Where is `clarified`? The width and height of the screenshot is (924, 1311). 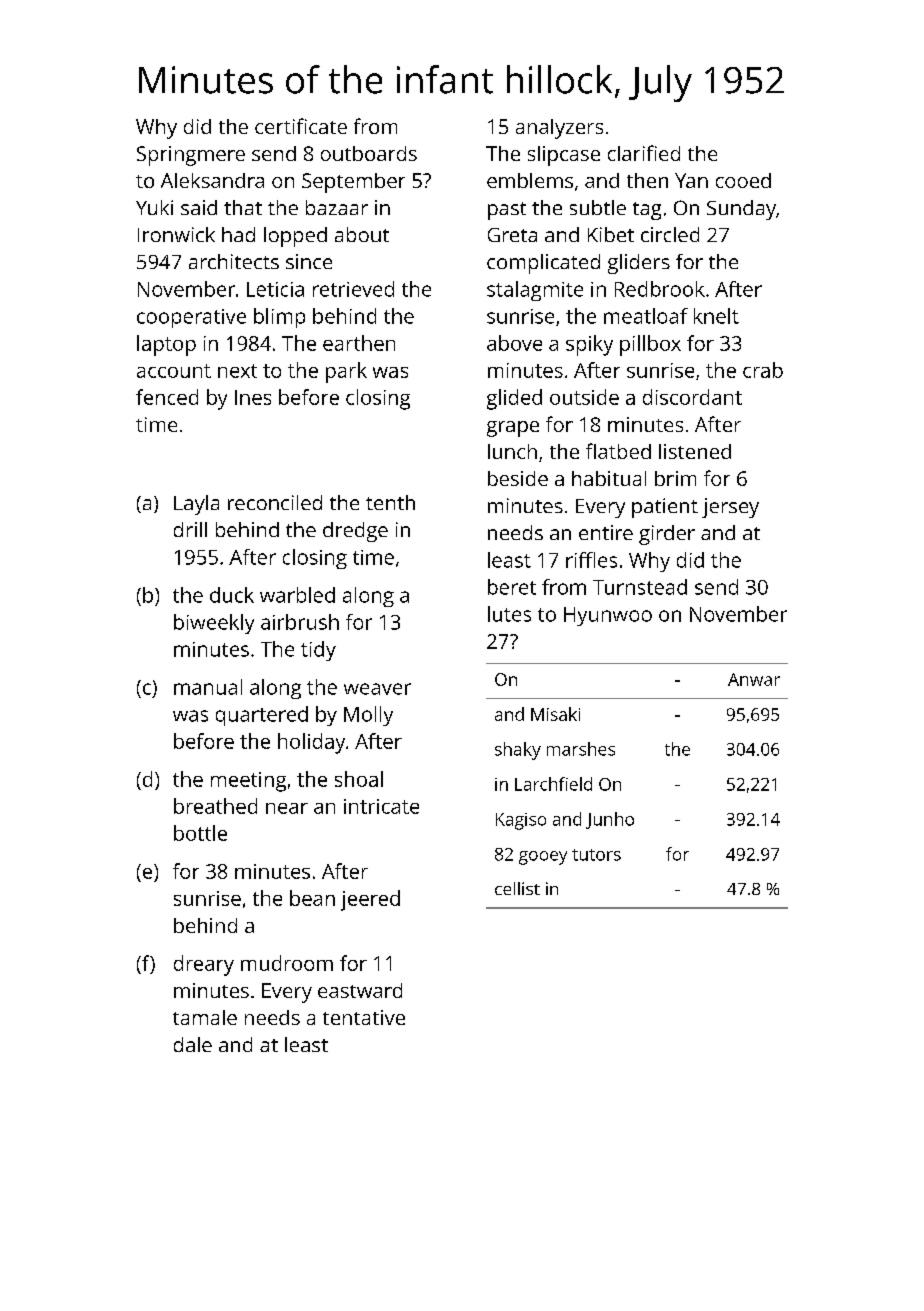 clarified is located at coordinates (644, 153).
